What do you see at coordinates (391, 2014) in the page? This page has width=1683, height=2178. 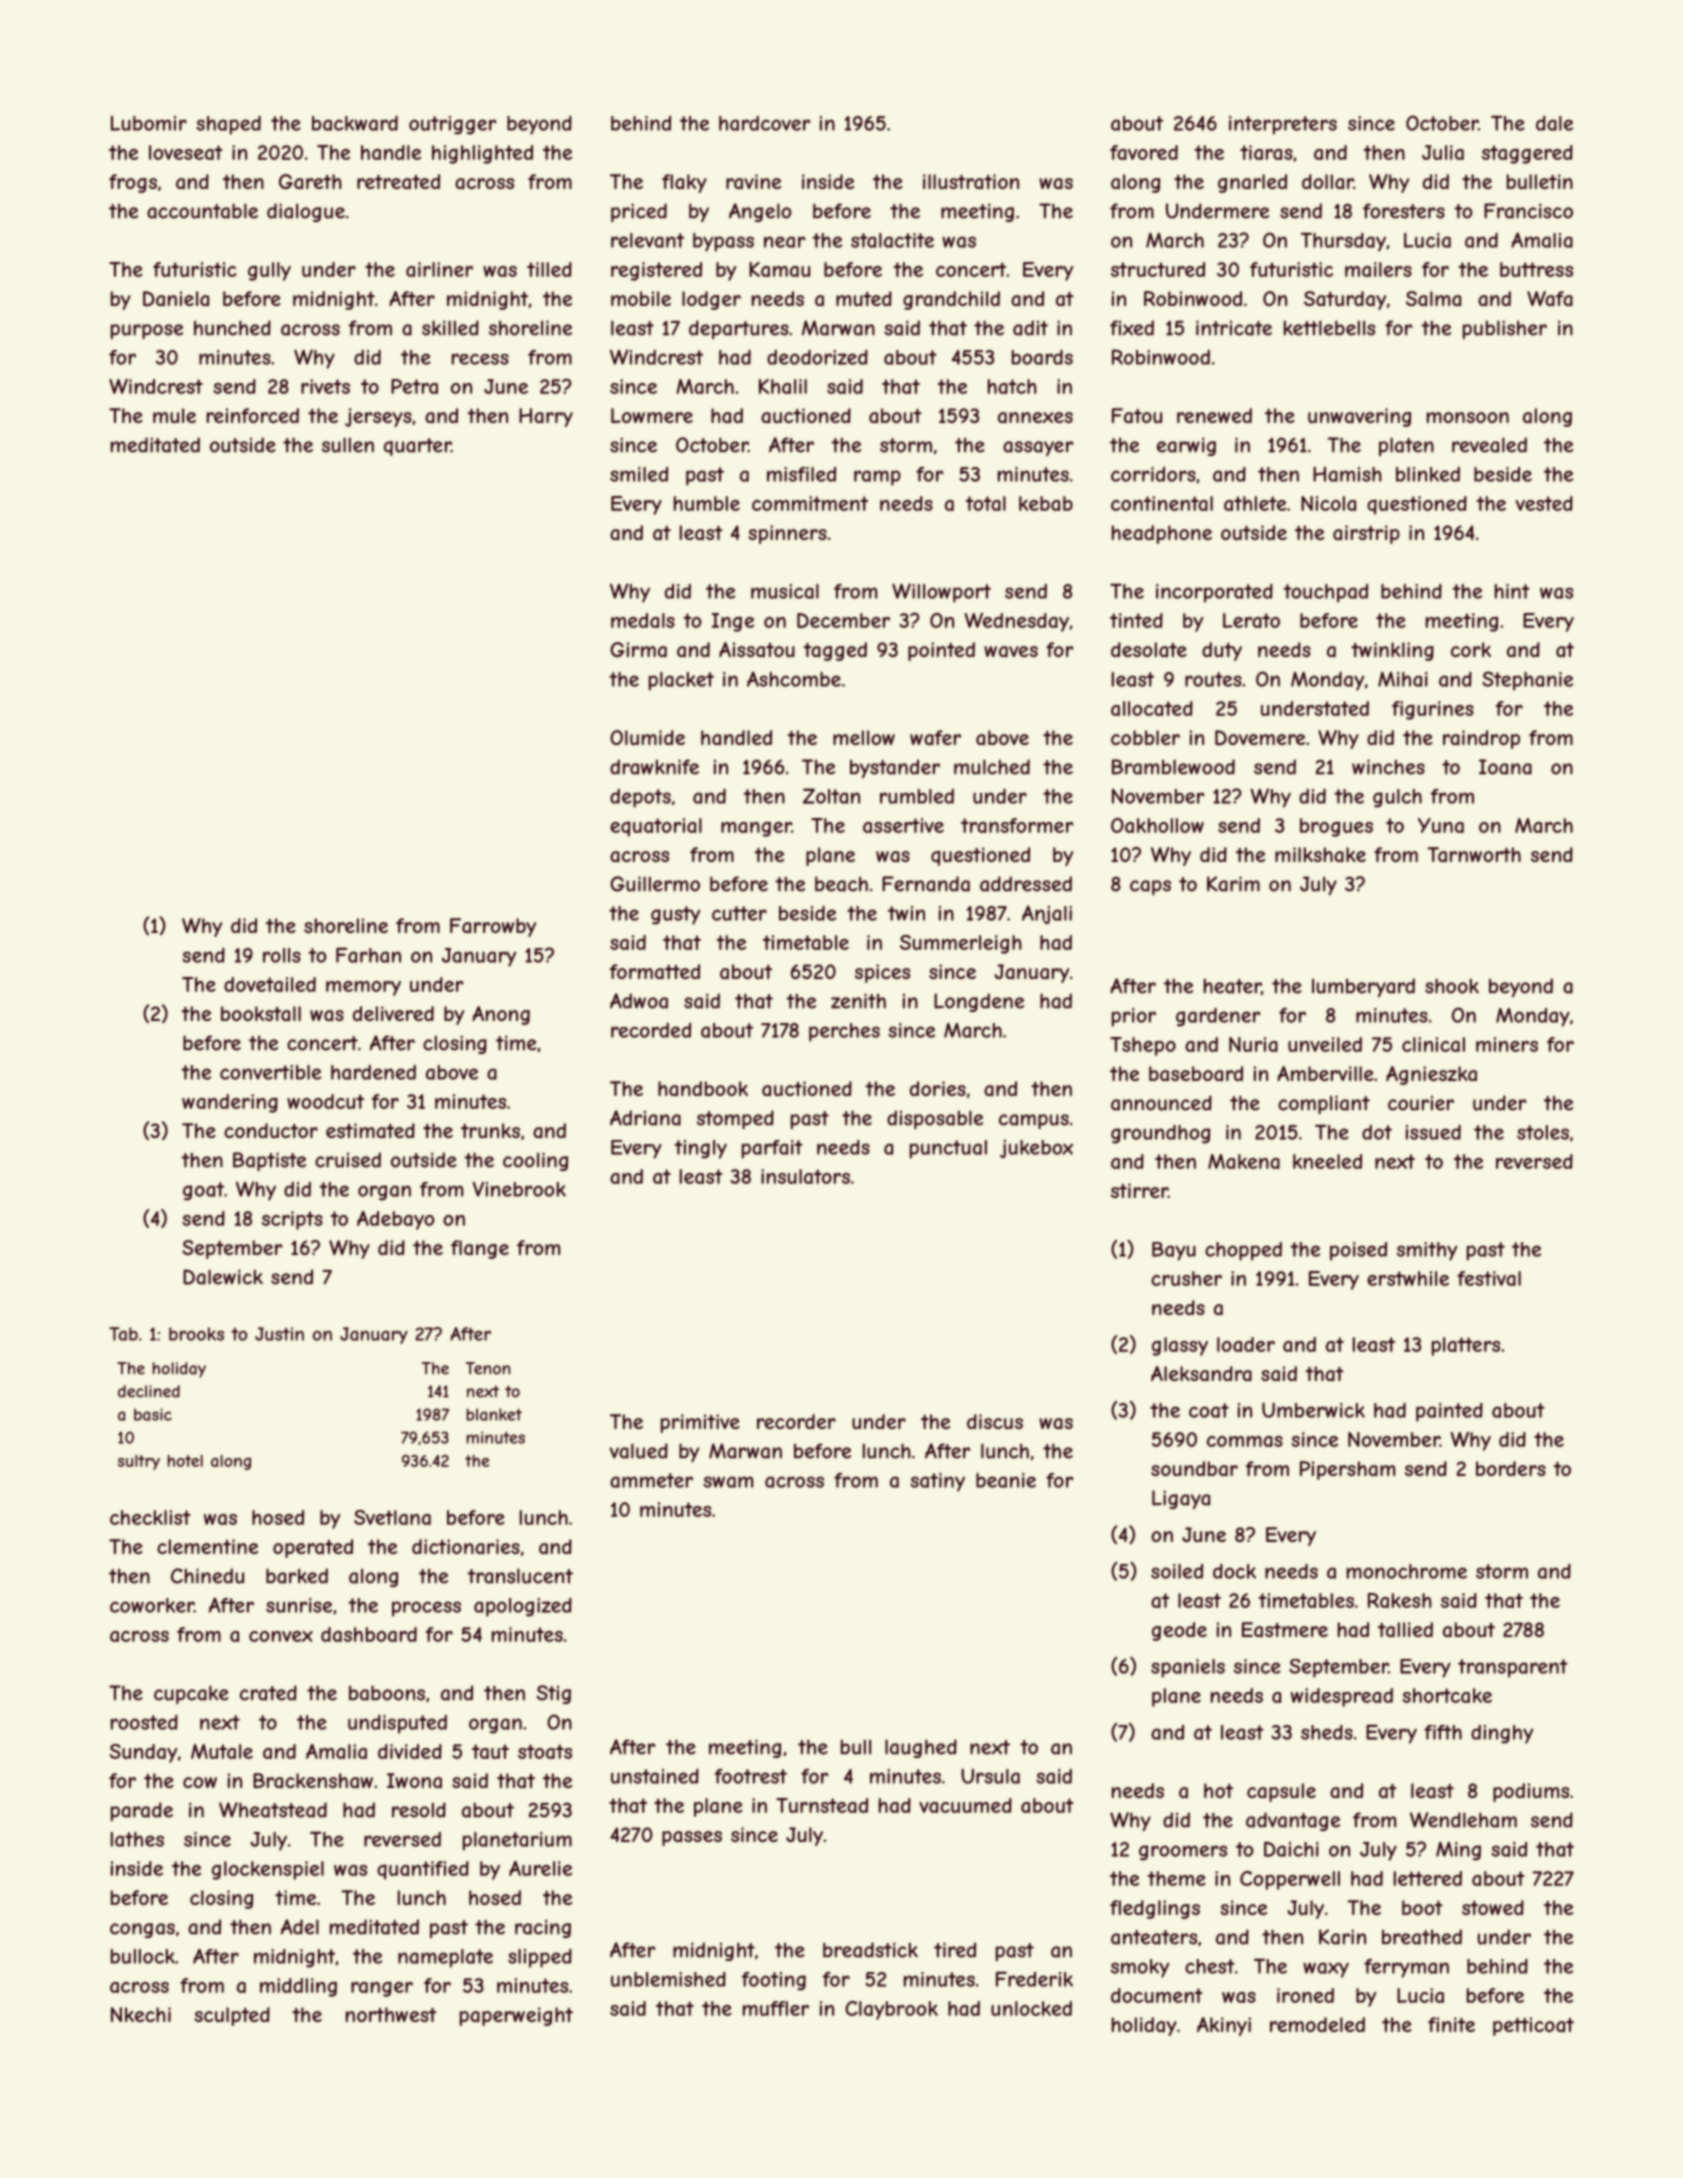 I see `northwest` at bounding box center [391, 2014].
